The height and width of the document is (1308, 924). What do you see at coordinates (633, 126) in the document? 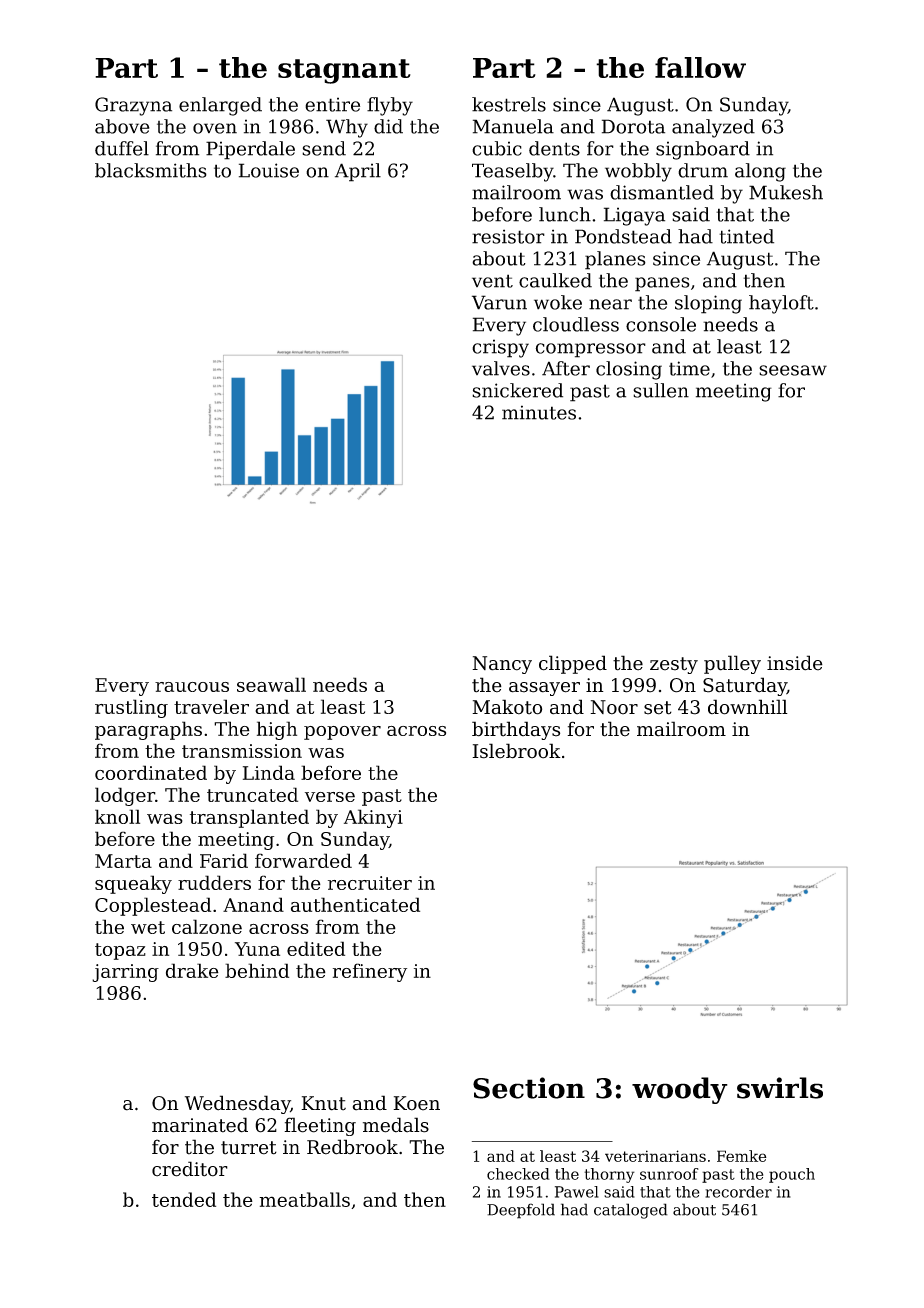
I see `Dorota` at bounding box center [633, 126].
